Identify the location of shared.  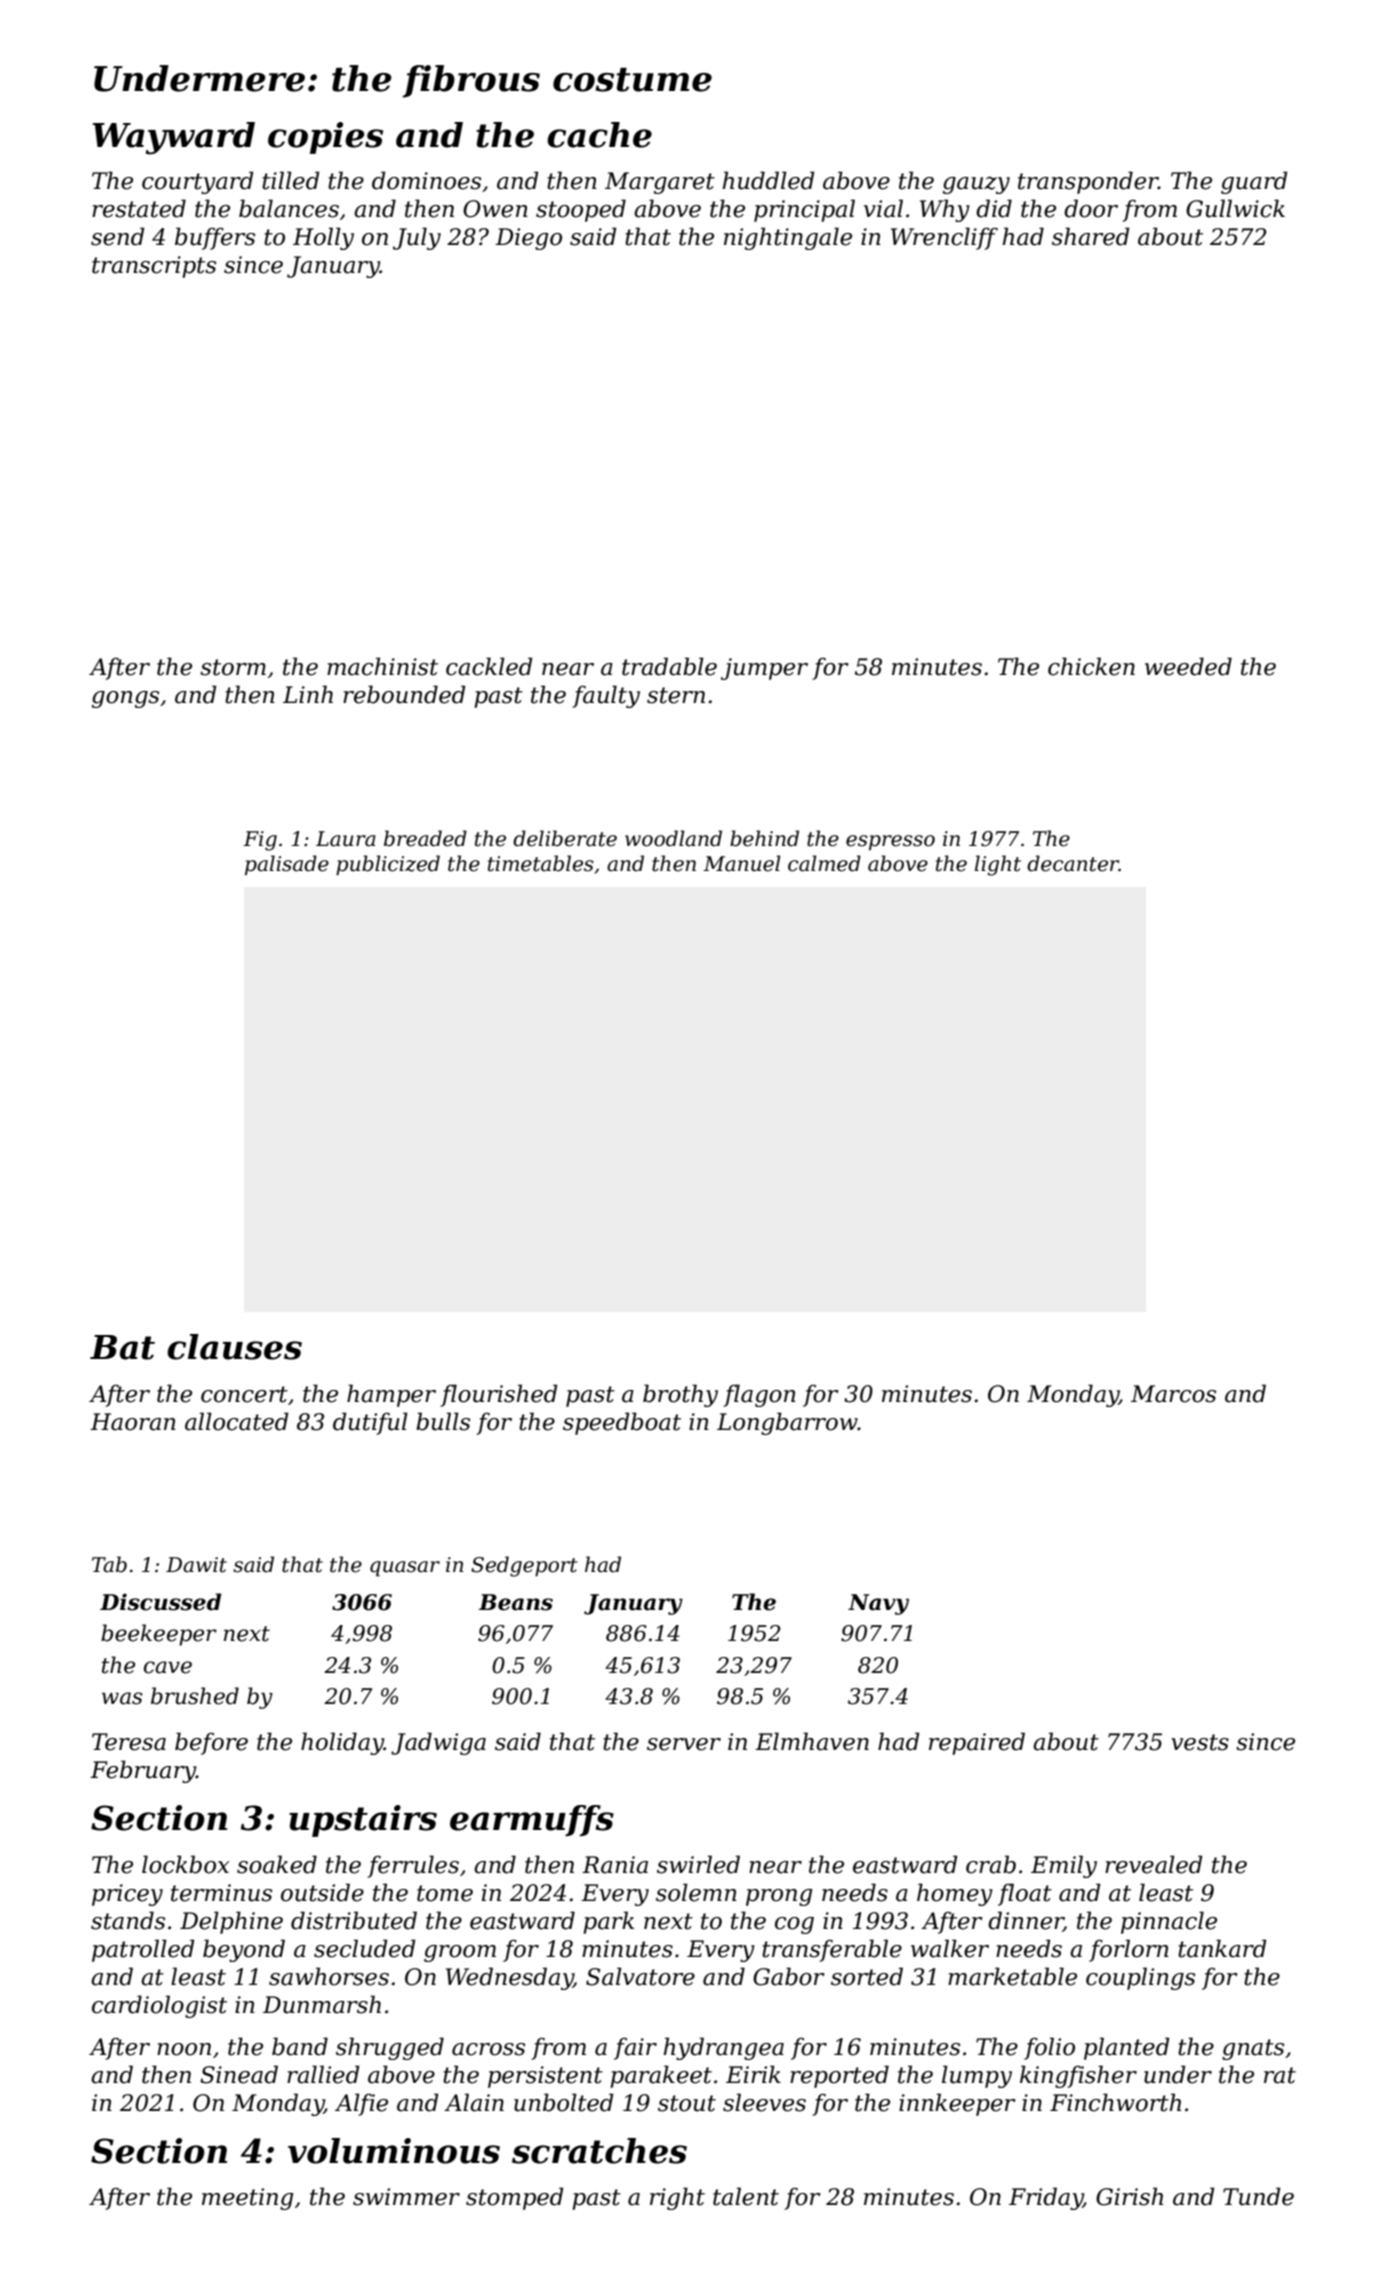
(1090, 236).
